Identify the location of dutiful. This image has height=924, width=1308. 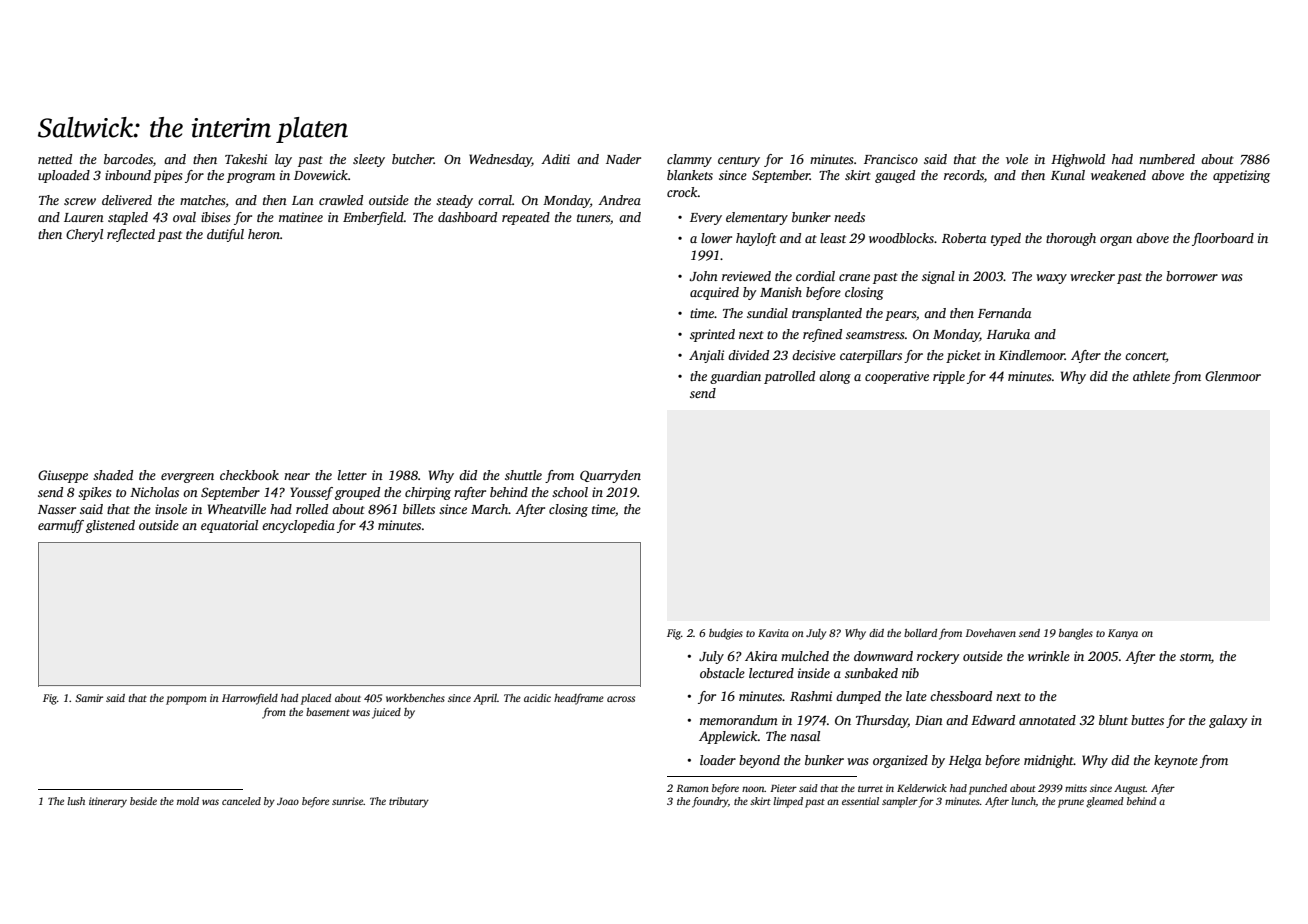
(225, 235).
